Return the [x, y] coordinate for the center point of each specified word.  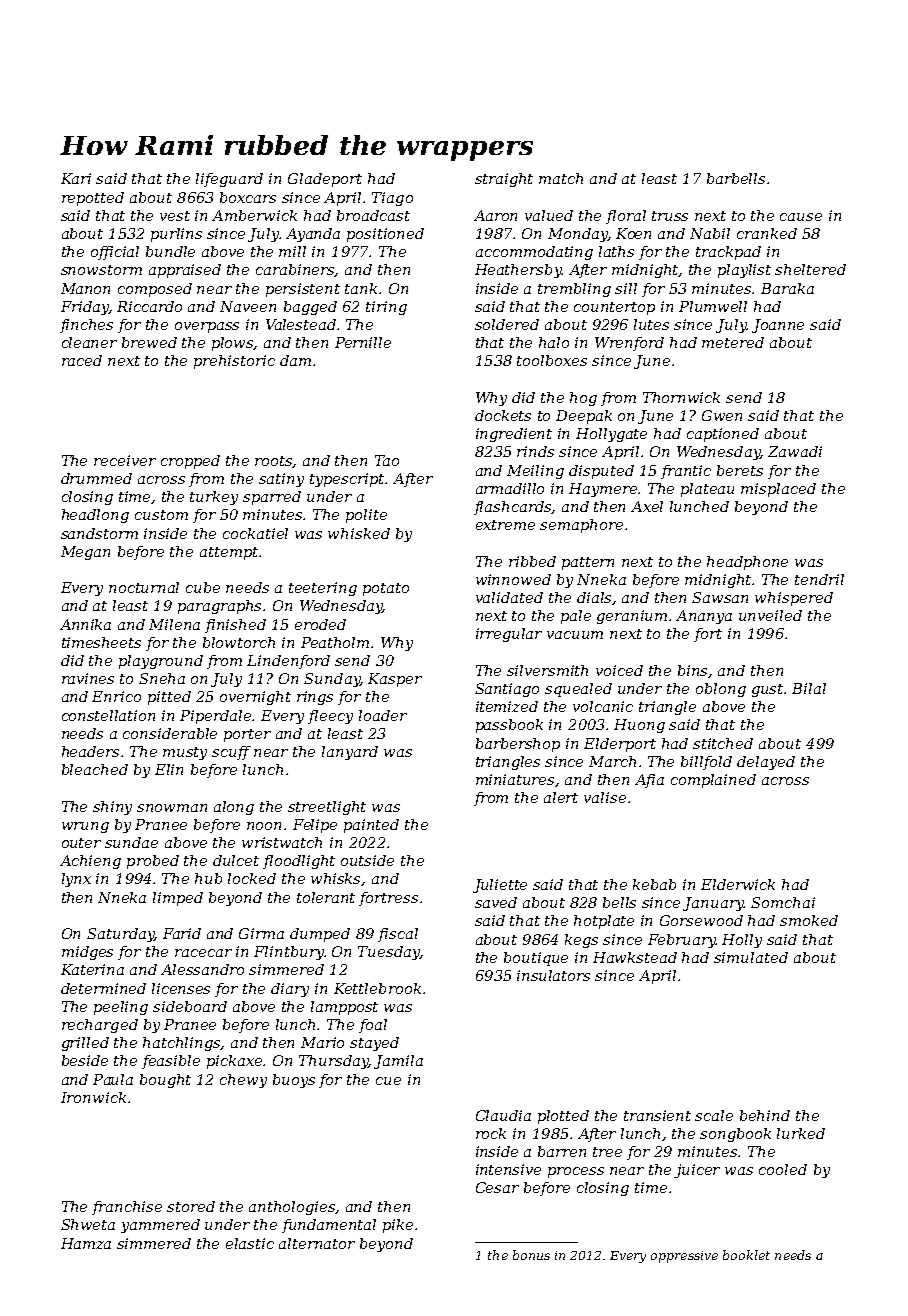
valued [549, 215]
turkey [214, 498]
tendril [819, 579]
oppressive [684, 1257]
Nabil [710, 233]
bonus [531, 1255]
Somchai [783, 902]
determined [103, 988]
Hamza [86, 1243]
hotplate [604, 922]
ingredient [514, 435]
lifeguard [229, 180]
